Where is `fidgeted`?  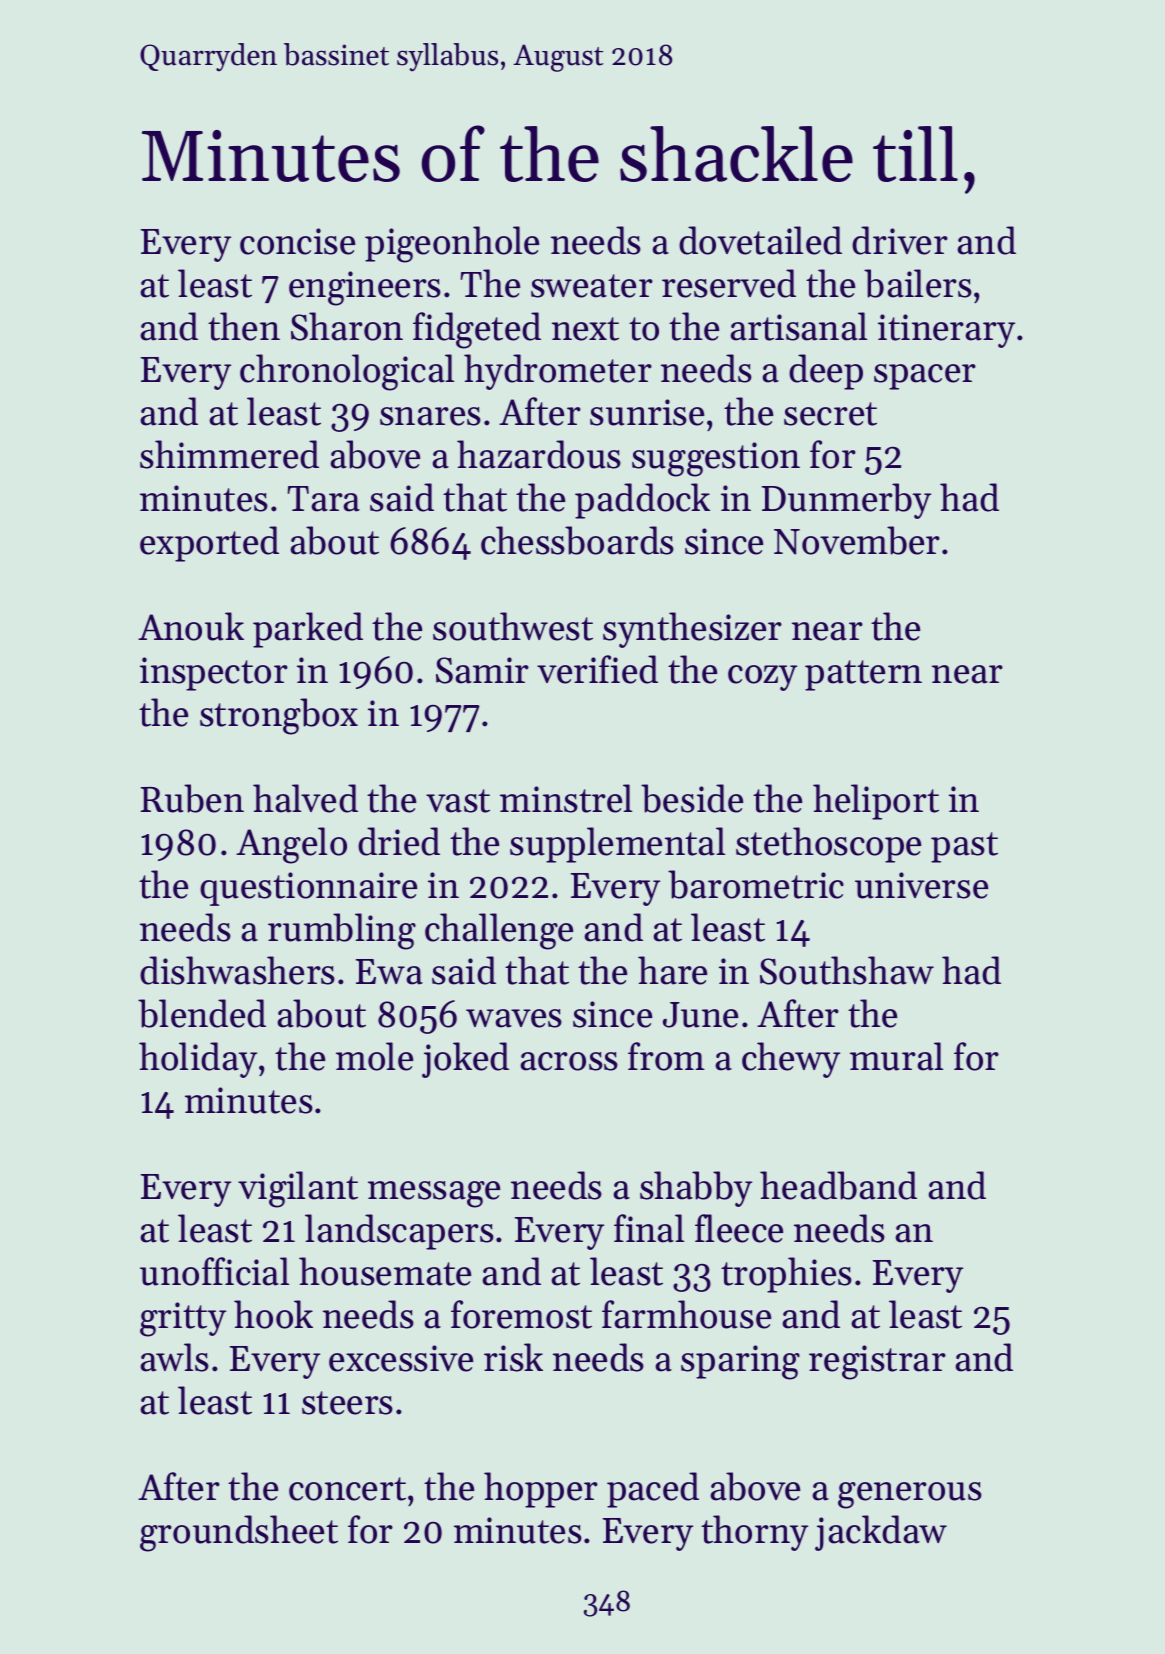
fidgeted is located at coordinates (477, 330).
